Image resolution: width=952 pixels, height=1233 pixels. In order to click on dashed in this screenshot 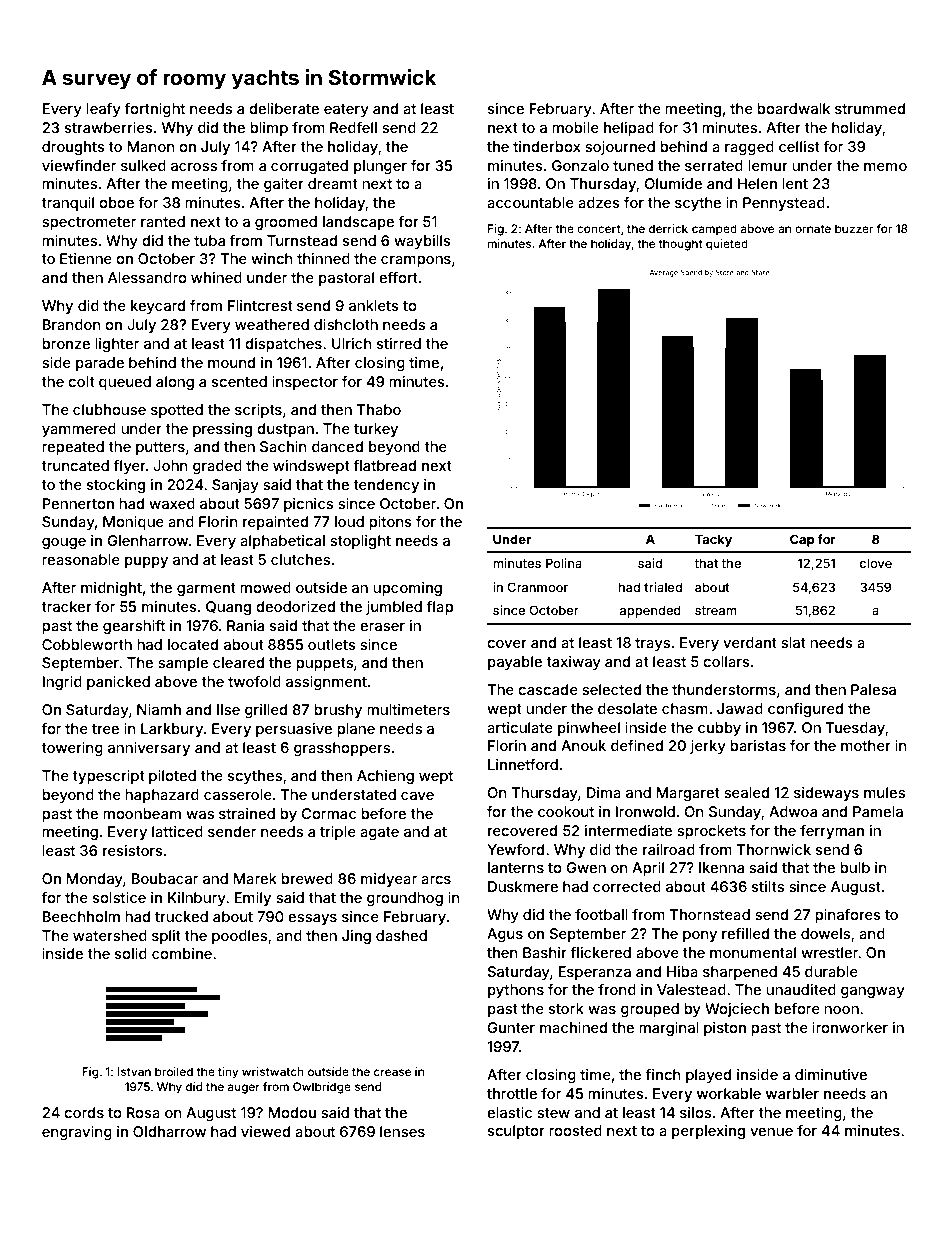, I will do `click(401, 935)`.
